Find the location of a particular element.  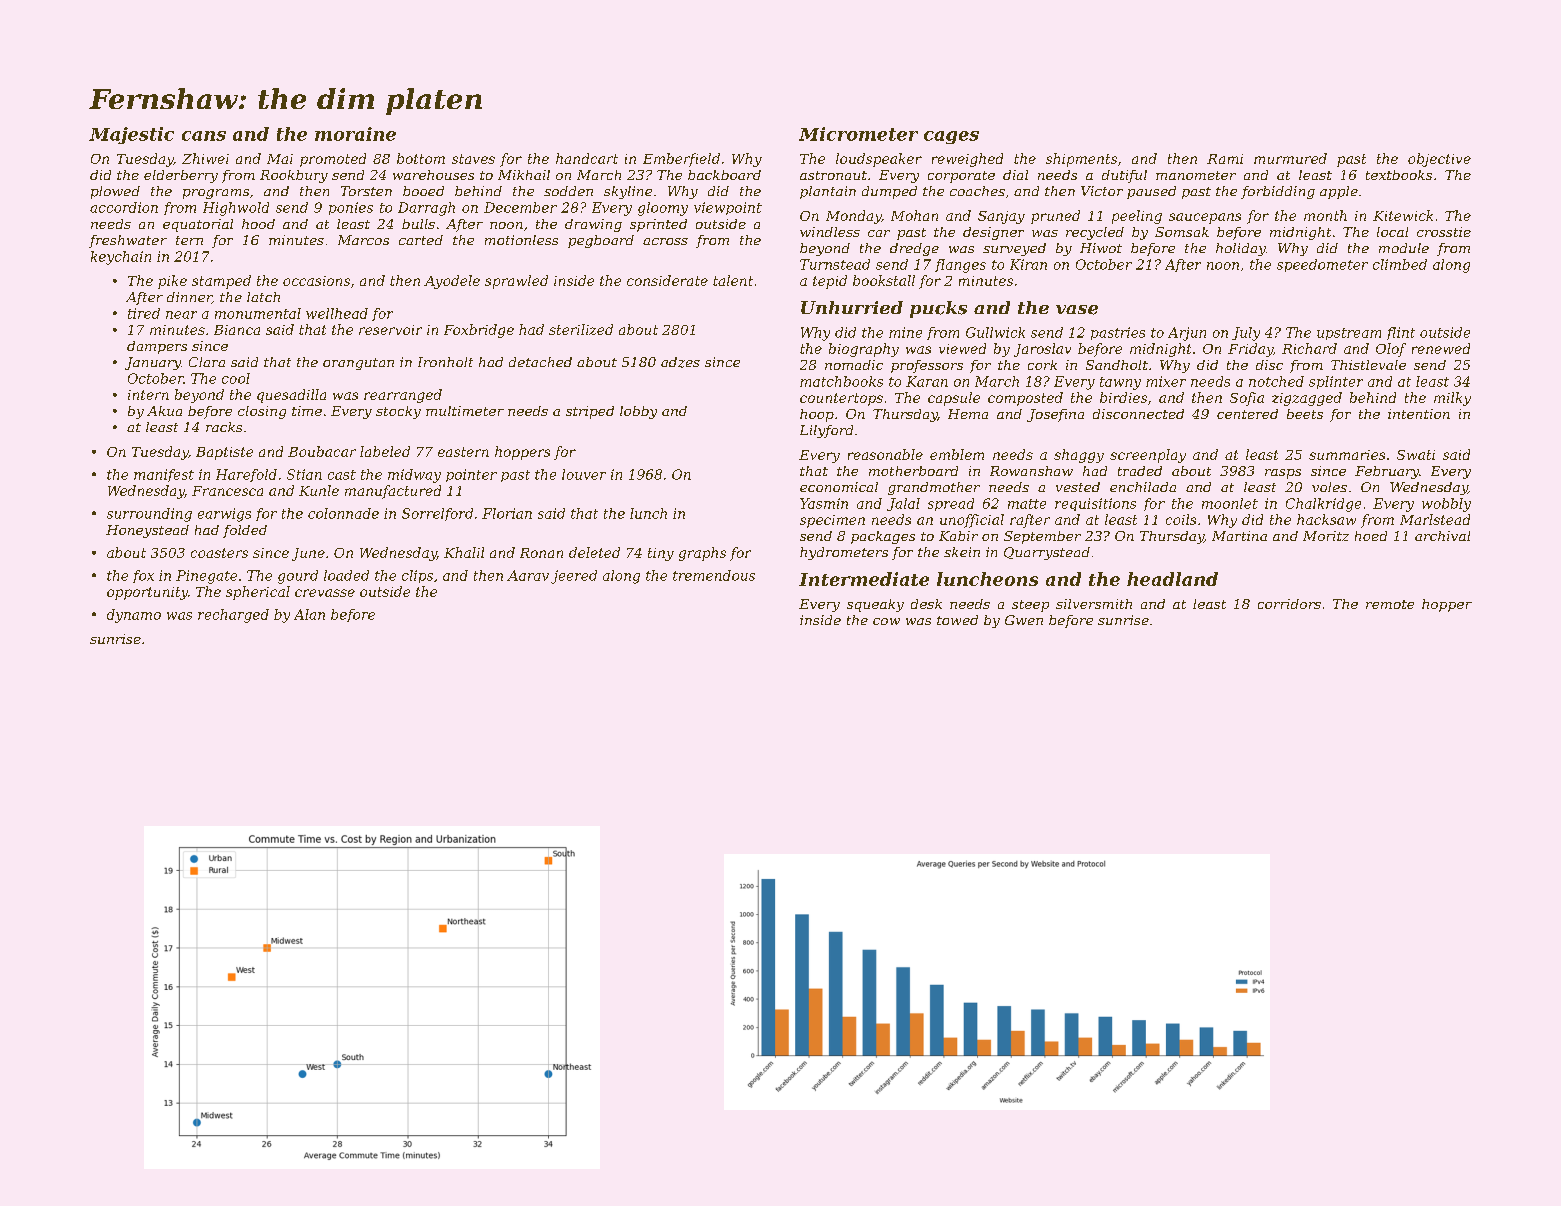

cages is located at coordinates (951, 137).
